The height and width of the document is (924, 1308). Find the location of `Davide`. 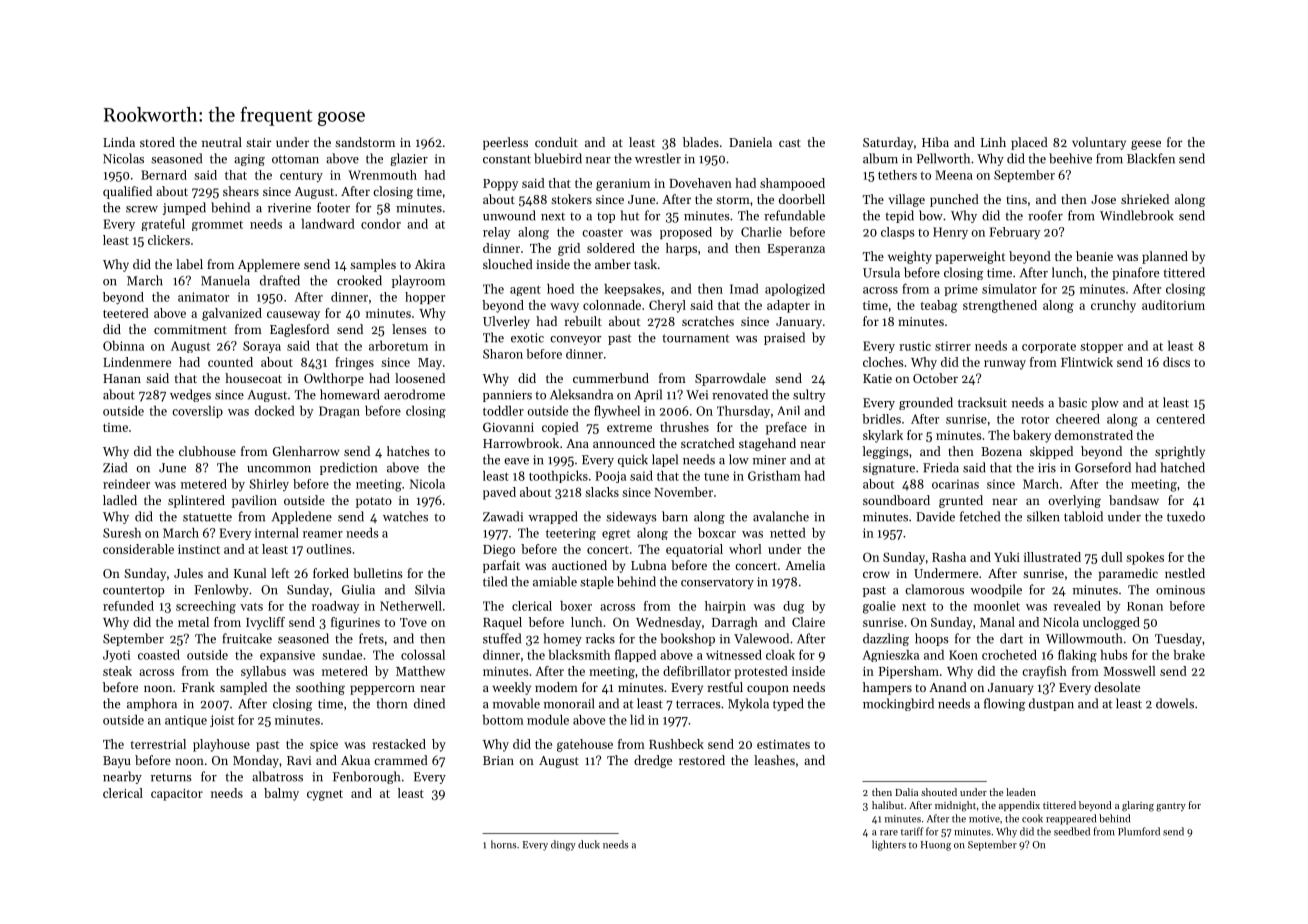

Davide is located at coordinates (935, 516).
